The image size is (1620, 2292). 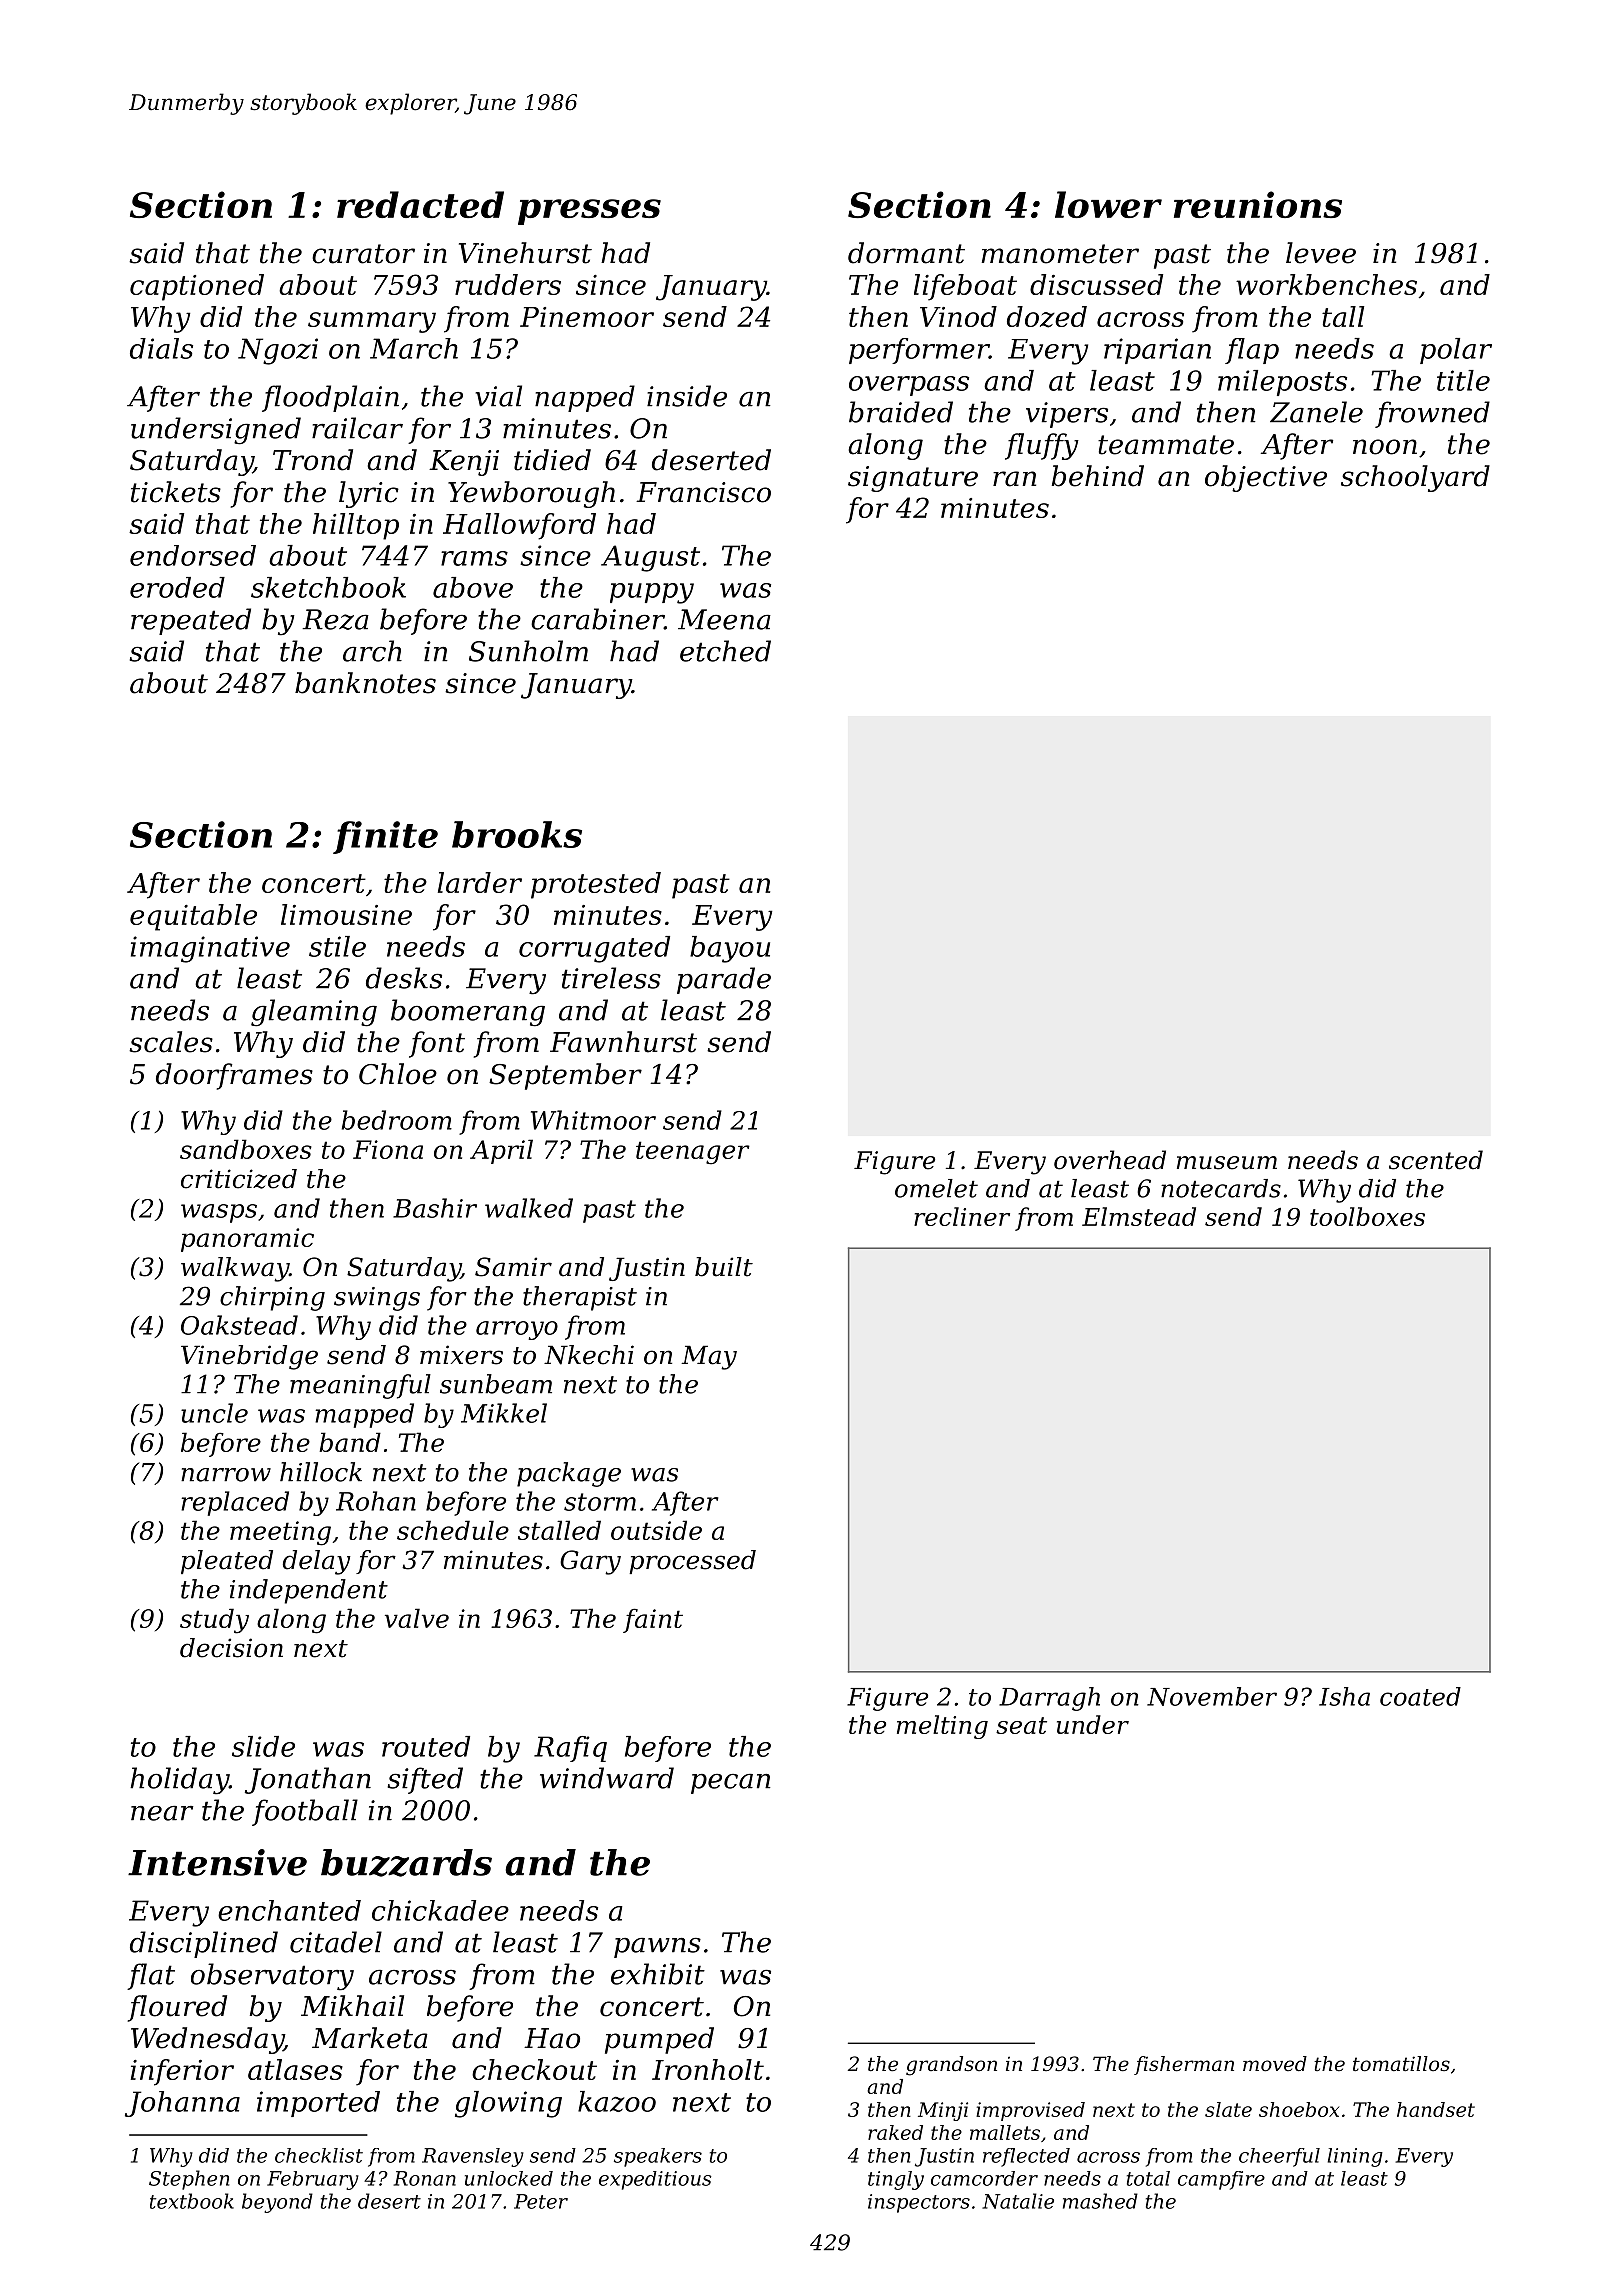 What do you see at coordinates (1252, 351) in the screenshot?
I see `flap` at bounding box center [1252, 351].
